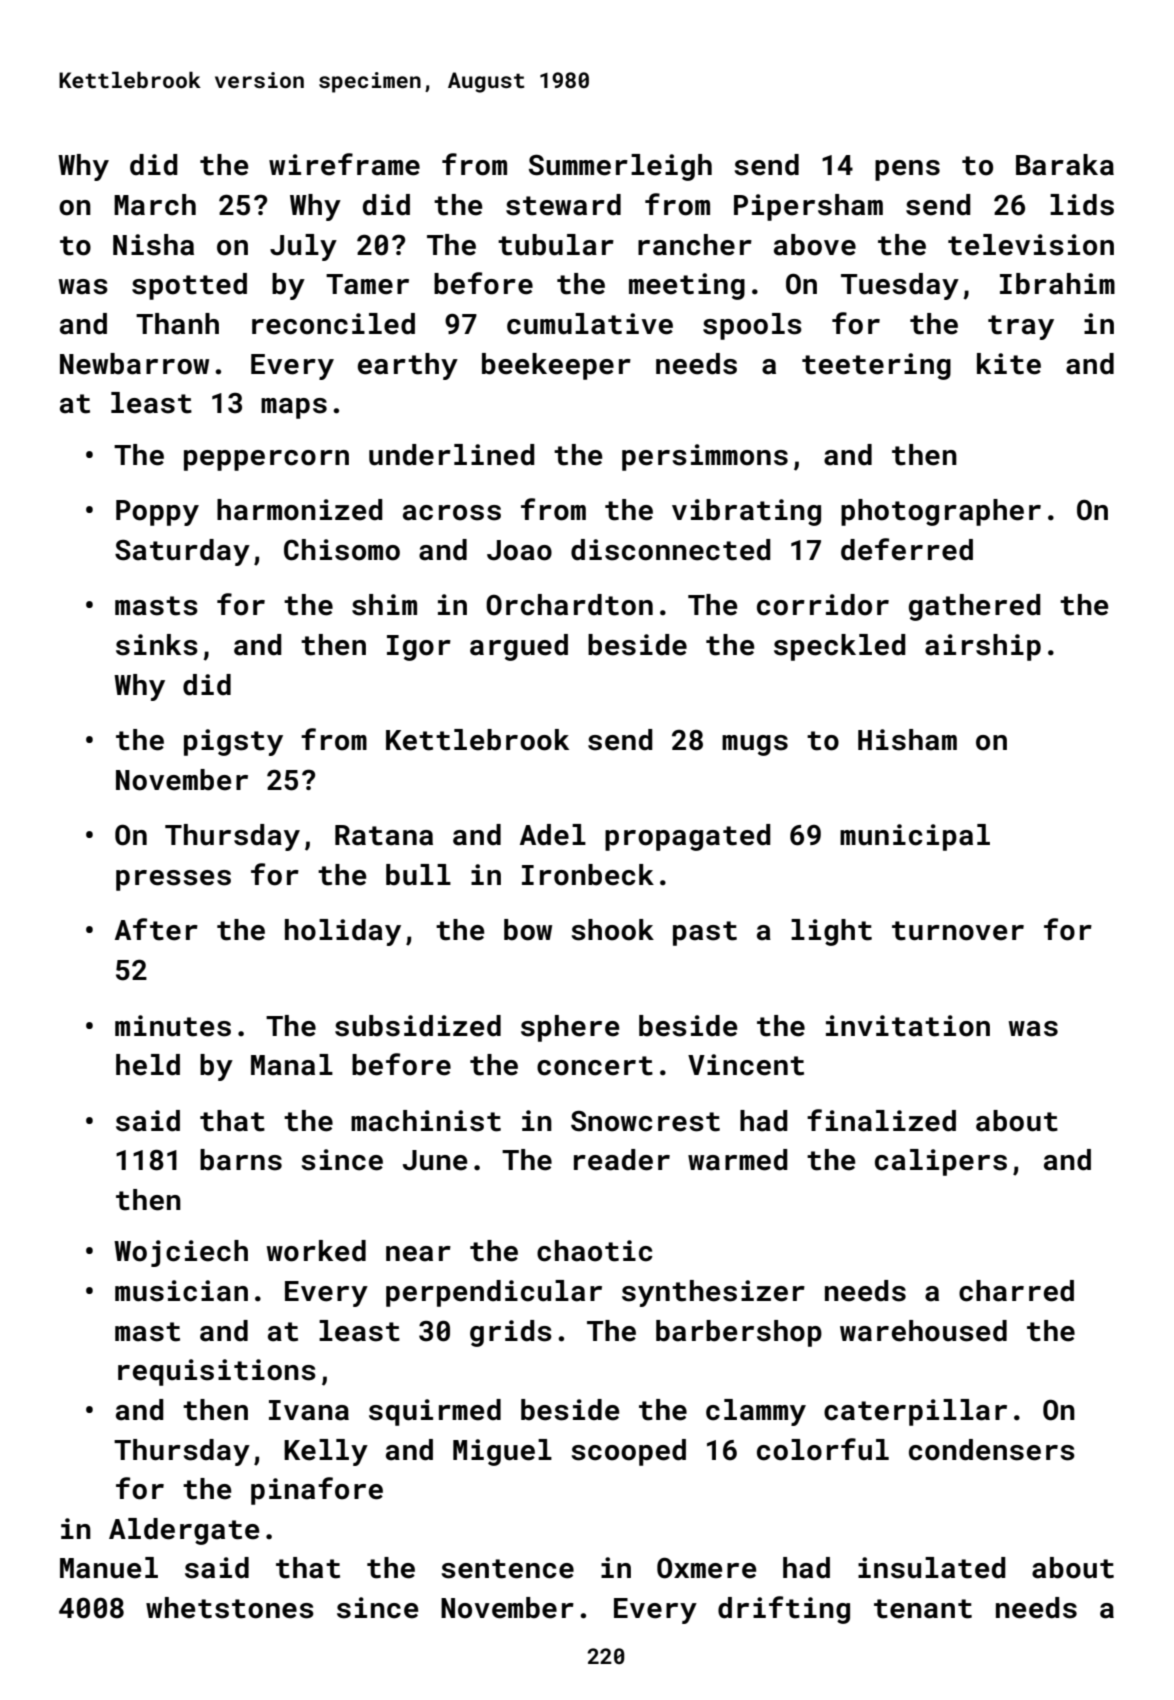 The height and width of the page is (1700, 1174). Describe the element at coordinates (941, 512) in the page. I see `photographer` at that location.
